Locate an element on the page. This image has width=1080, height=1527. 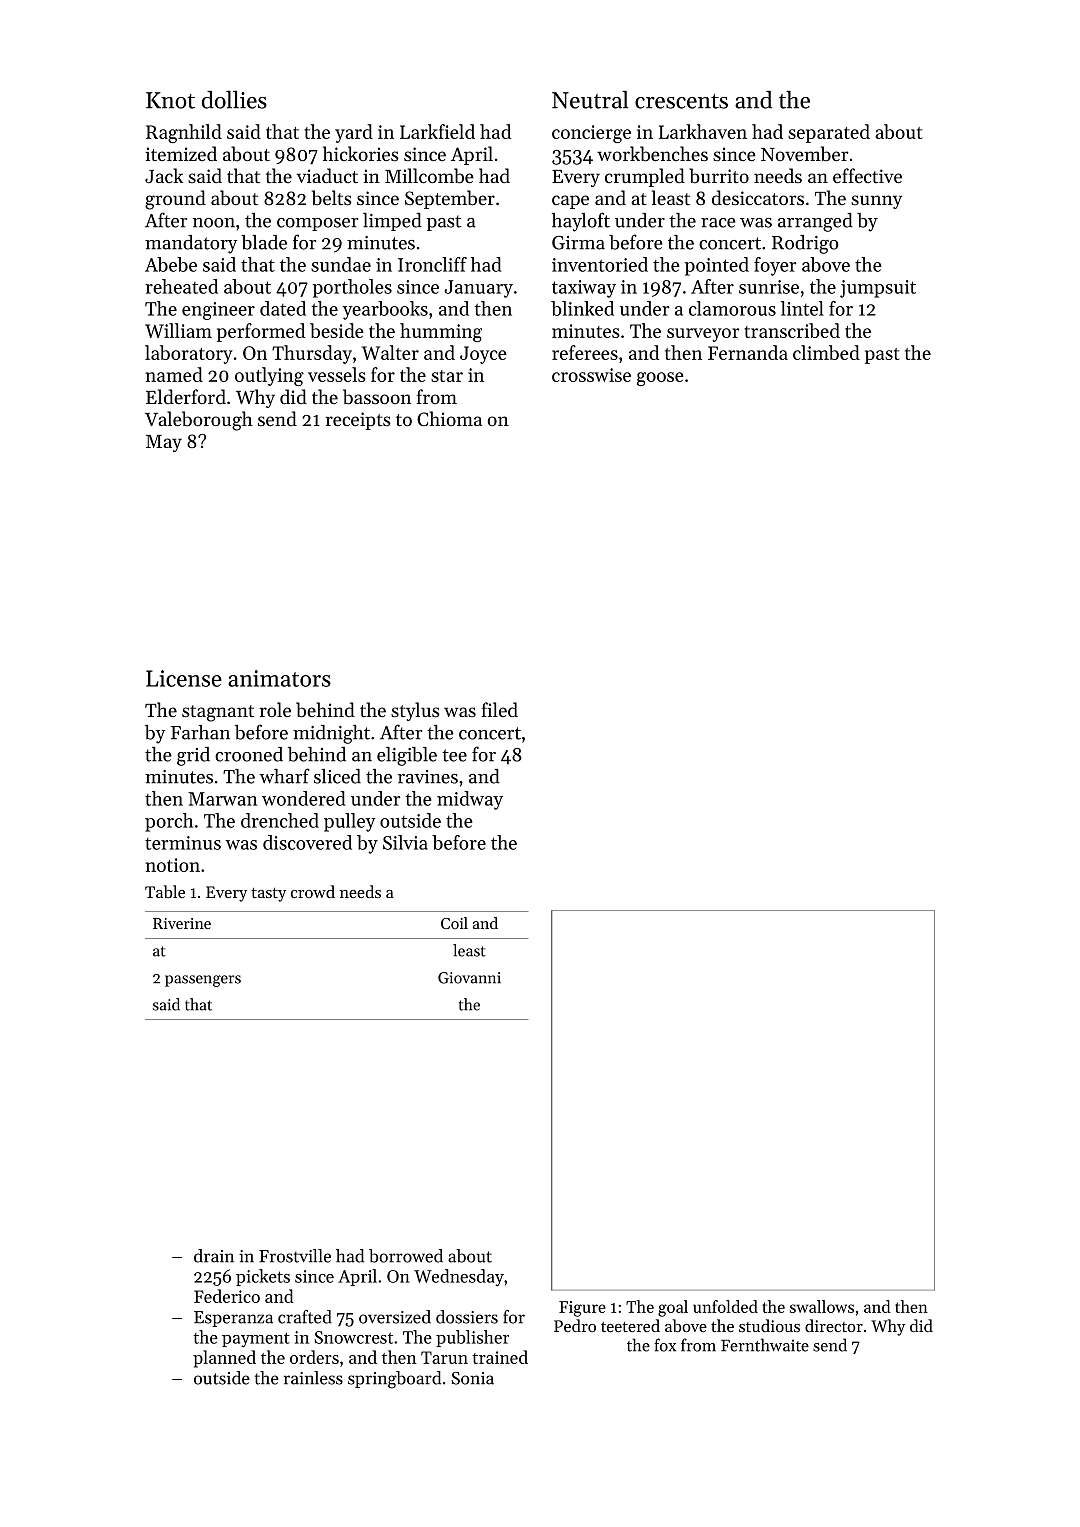
Sonia is located at coordinates (472, 1378).
